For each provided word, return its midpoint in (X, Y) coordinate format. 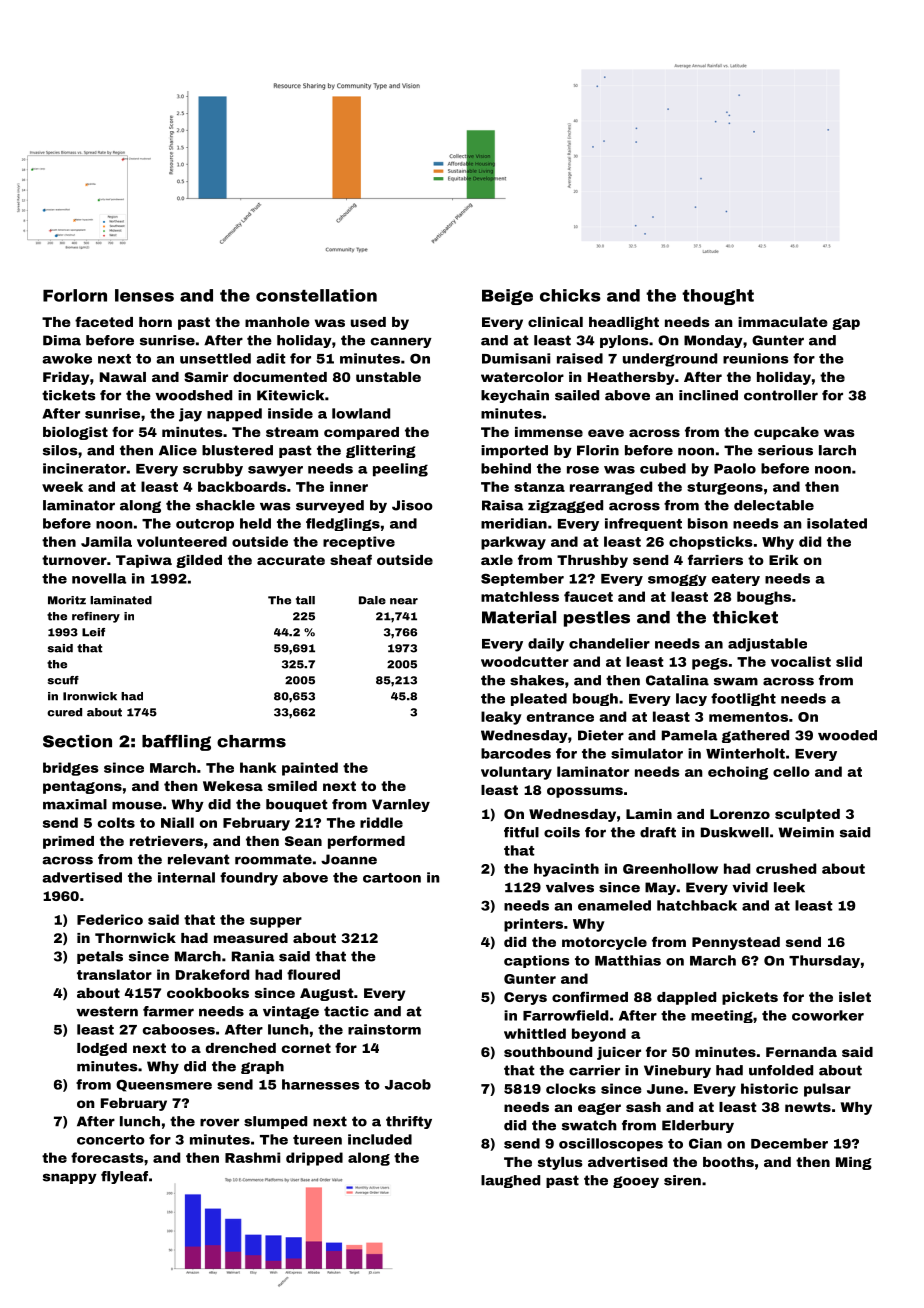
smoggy (677, 580)
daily (546, 645)
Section (77, 741)
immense (549, 432)
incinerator (84, 468)
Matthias (628, 960)
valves (570, 887)
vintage (291, 1012)
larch (837, 450)
